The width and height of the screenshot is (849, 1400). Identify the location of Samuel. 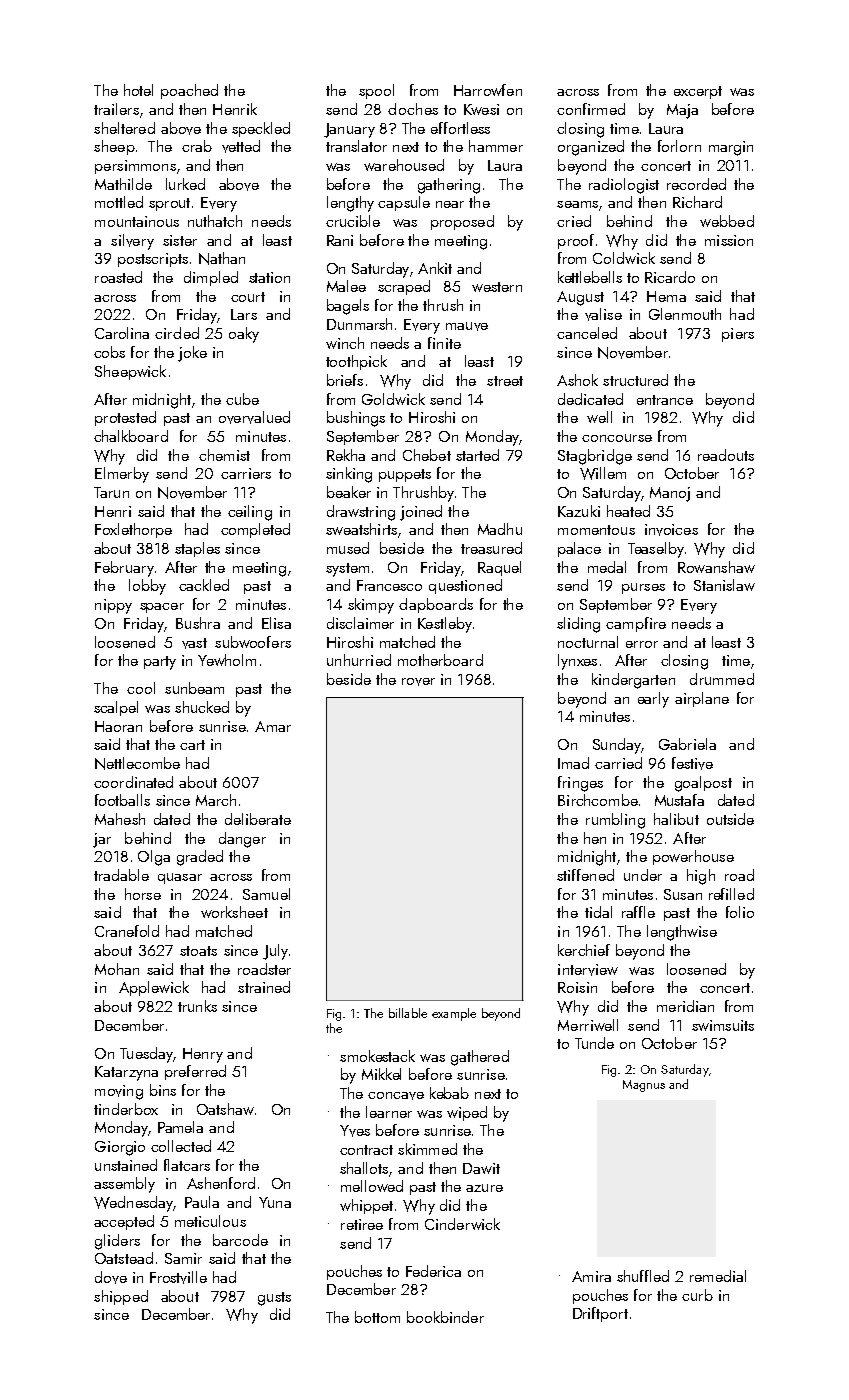
(266, 894).
